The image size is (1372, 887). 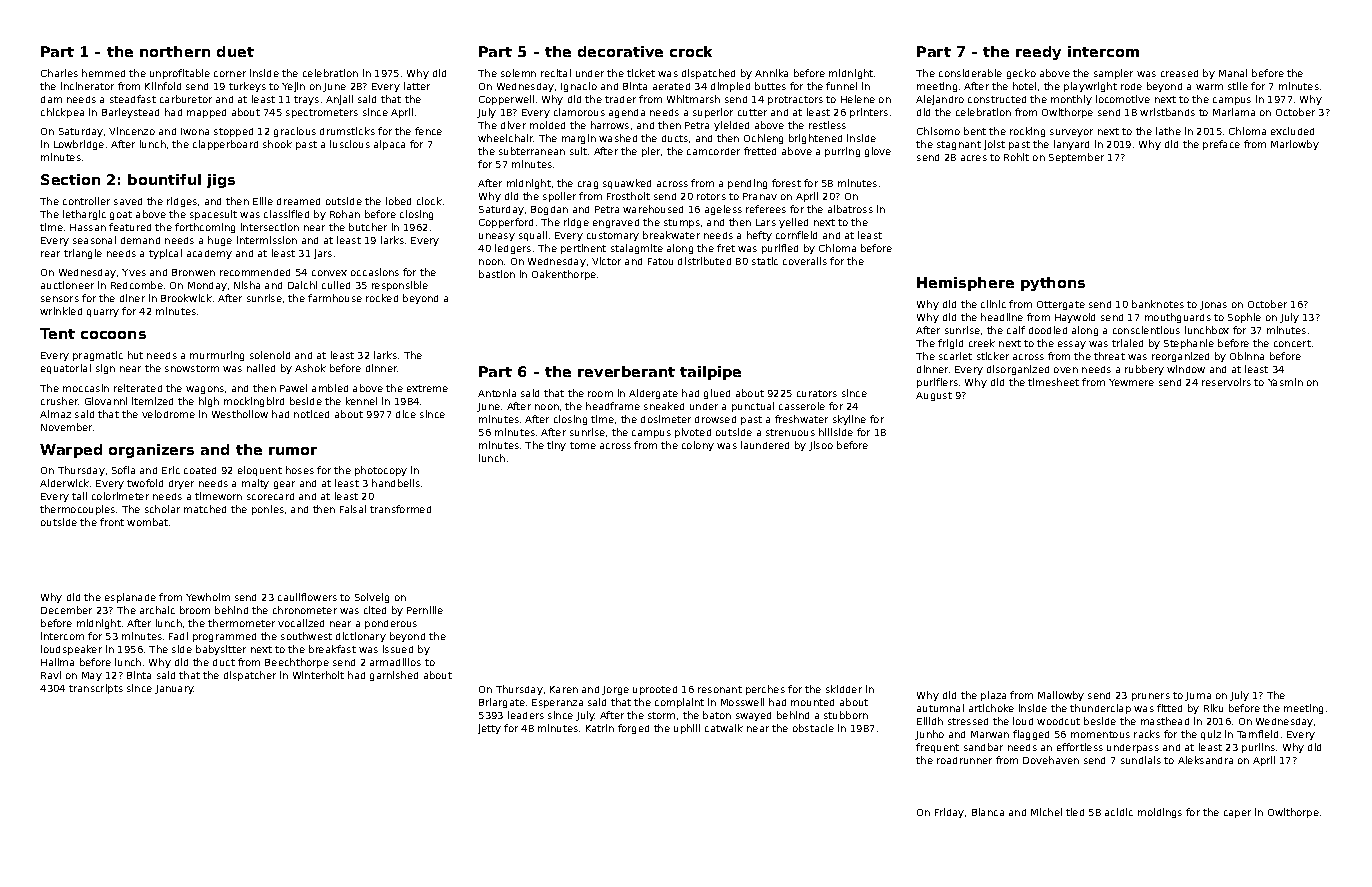 I want to click on reedy, so click(x=1038, y=53).
